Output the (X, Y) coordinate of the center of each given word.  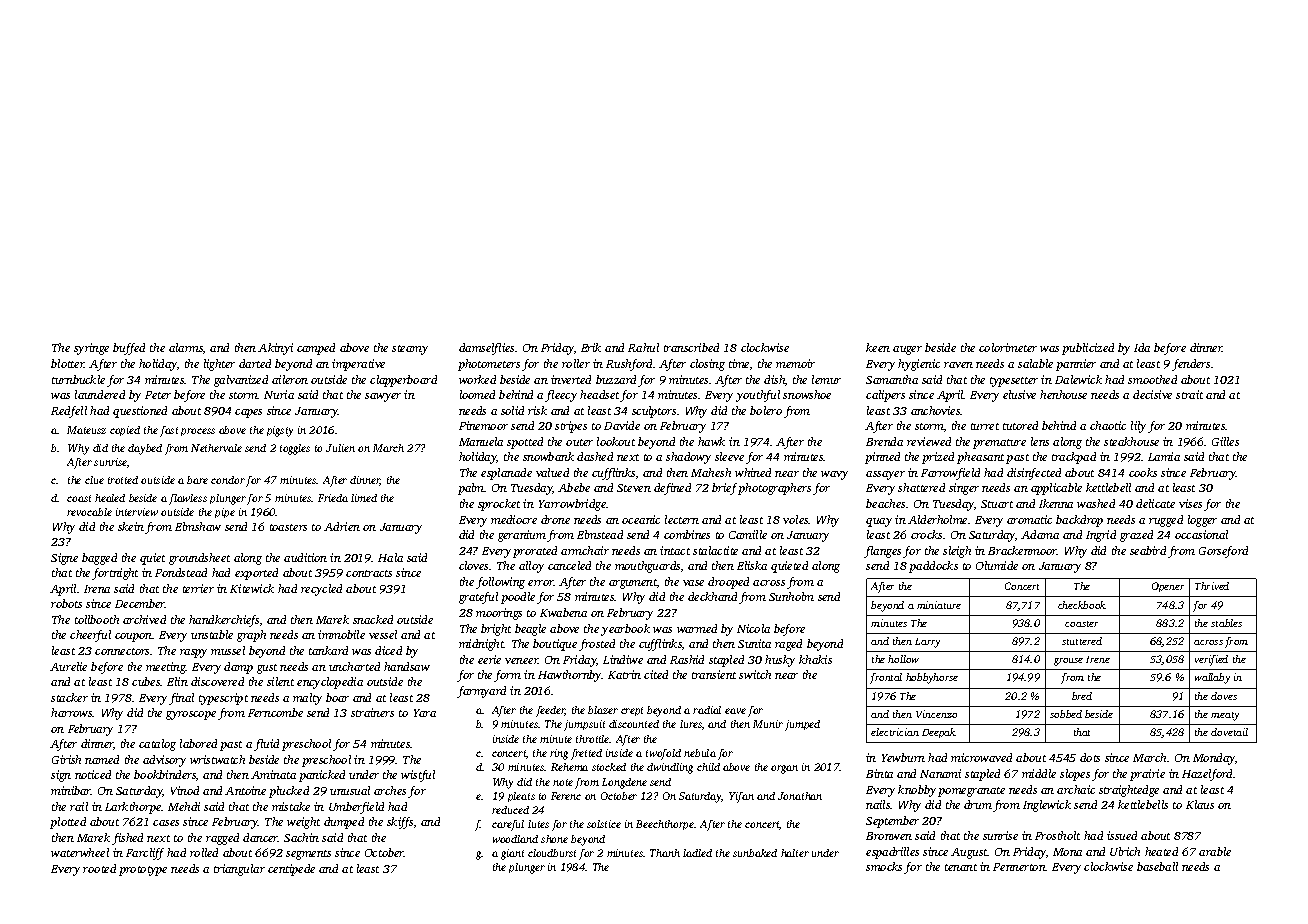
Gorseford (1223, 552)
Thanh (665, 853)
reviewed (929, 441)
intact (675, 550)
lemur (826, 379)
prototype (143, 871)
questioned (140, 412)
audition (305, 557)
